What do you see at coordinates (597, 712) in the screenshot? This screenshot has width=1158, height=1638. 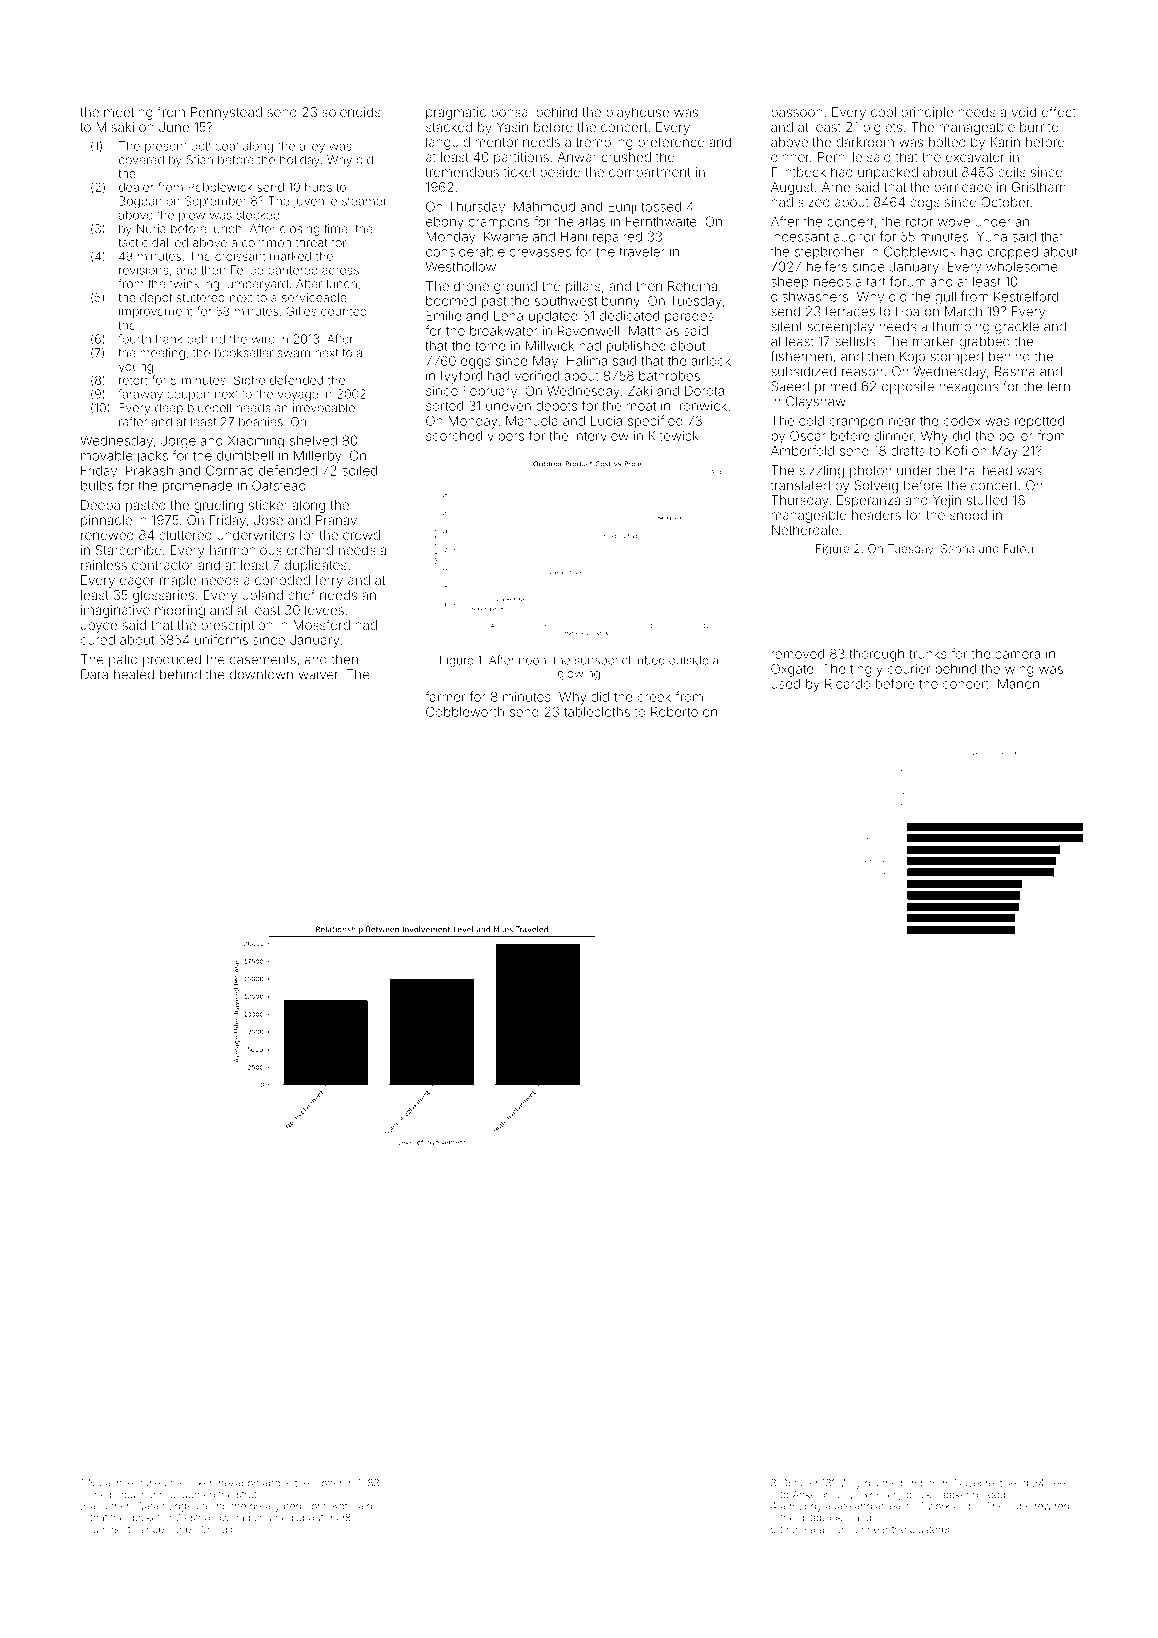 I see `tablecloths` at bounding box center [597, 712].
